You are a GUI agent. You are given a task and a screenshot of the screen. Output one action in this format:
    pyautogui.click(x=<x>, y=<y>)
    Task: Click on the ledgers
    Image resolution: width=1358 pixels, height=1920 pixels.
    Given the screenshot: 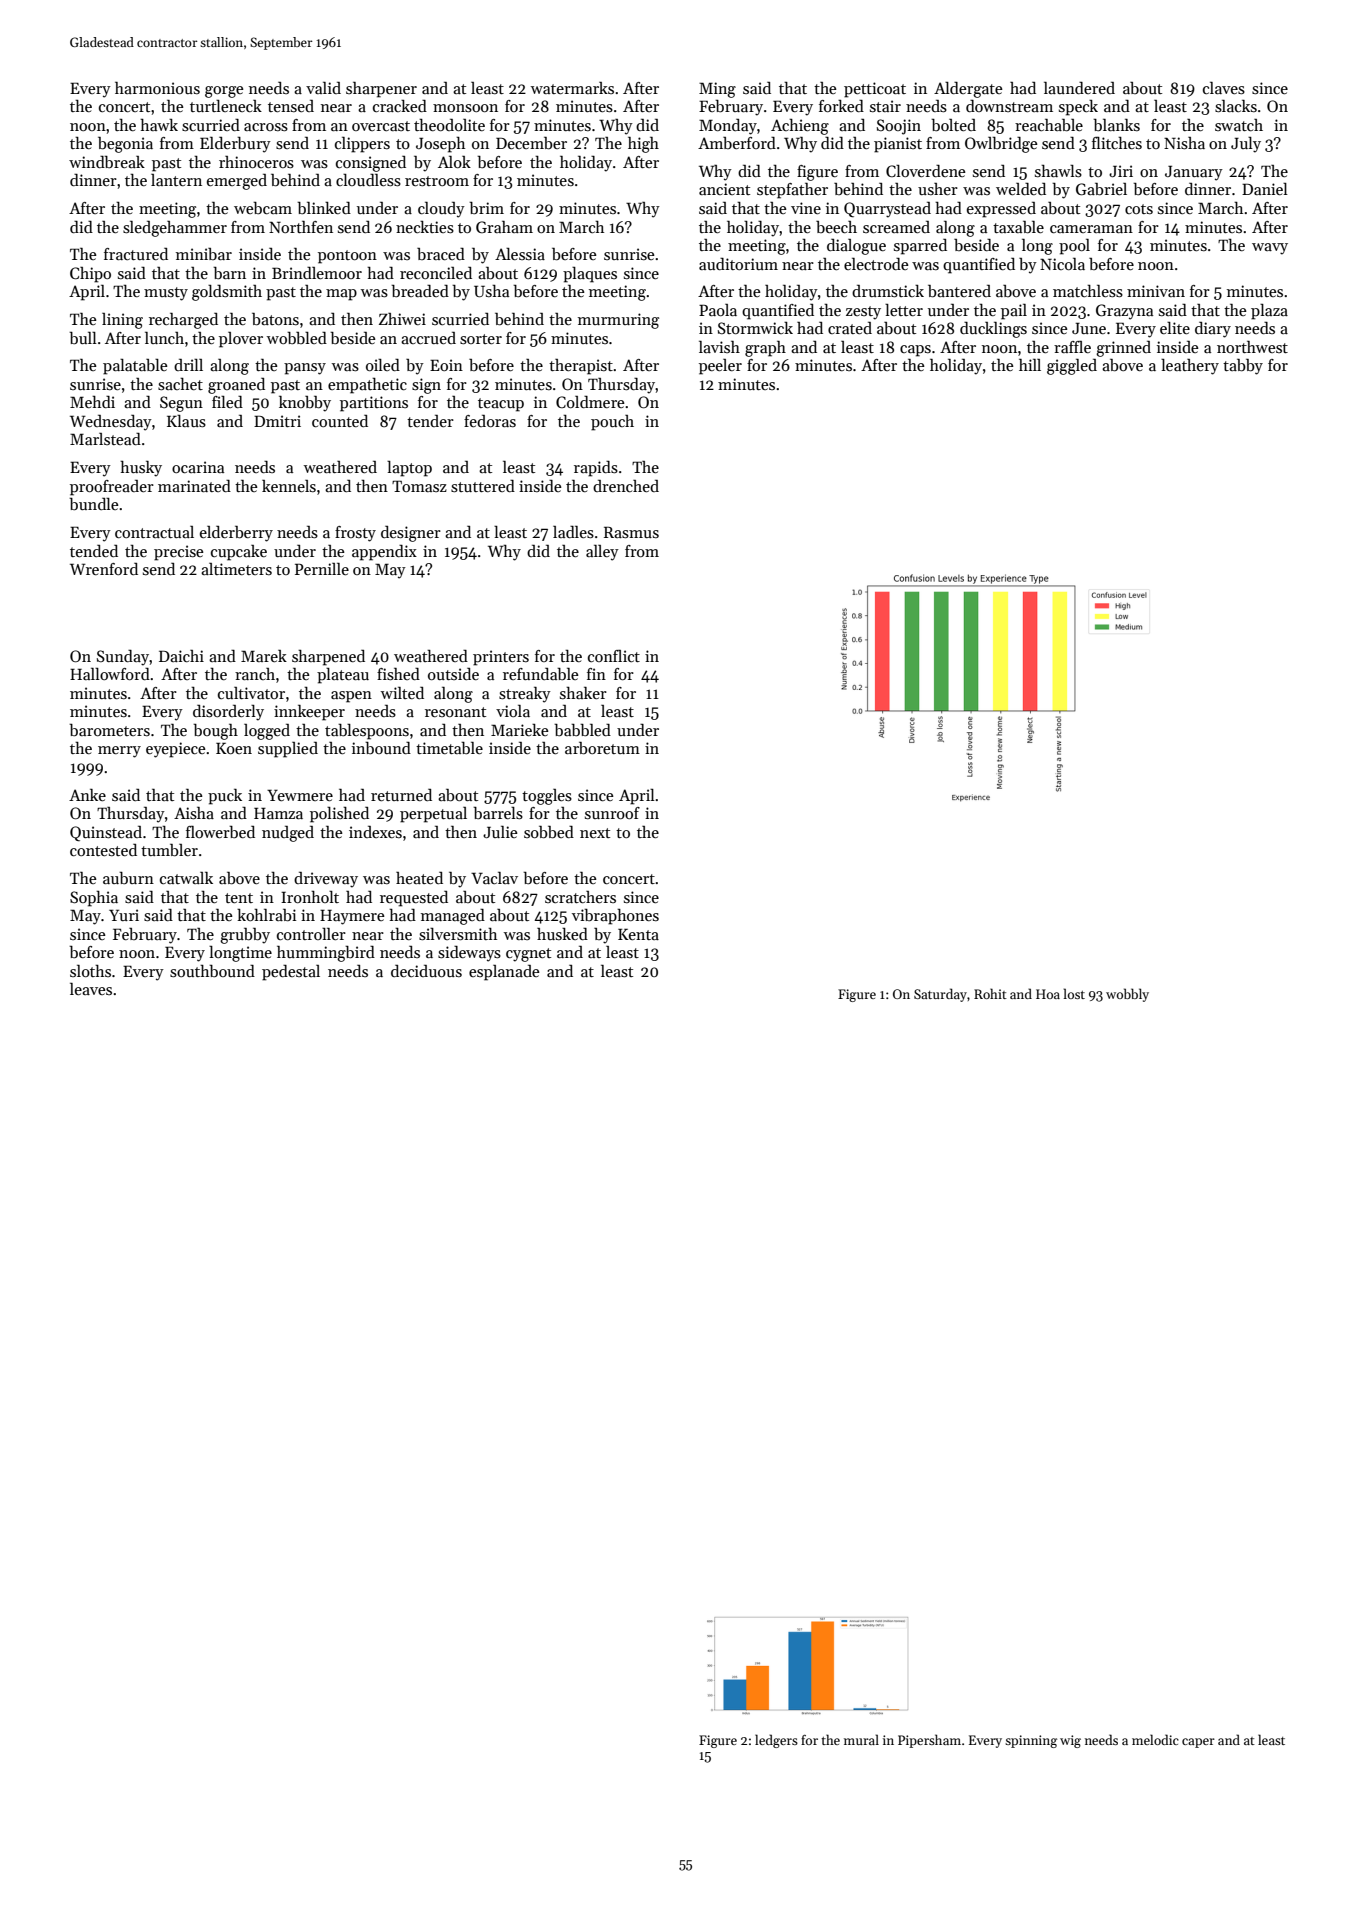 What is the action you would take?
    pyautogui.click(x=776, y=1741)
